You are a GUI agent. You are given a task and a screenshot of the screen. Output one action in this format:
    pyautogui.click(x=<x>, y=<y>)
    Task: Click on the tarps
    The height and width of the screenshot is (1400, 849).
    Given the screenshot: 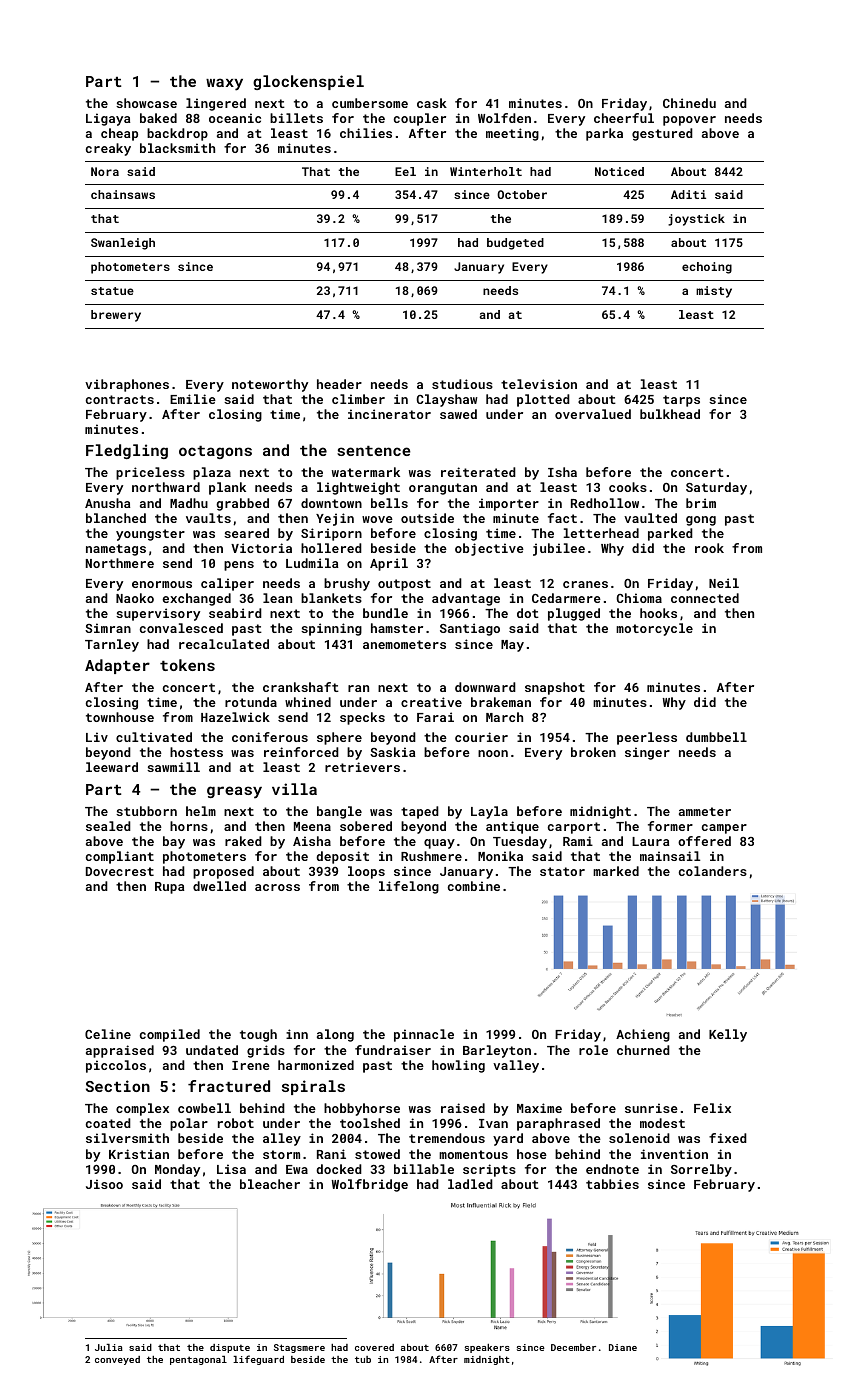 What is the action you would take?
    pyautogui.click(x=681, y=401)
